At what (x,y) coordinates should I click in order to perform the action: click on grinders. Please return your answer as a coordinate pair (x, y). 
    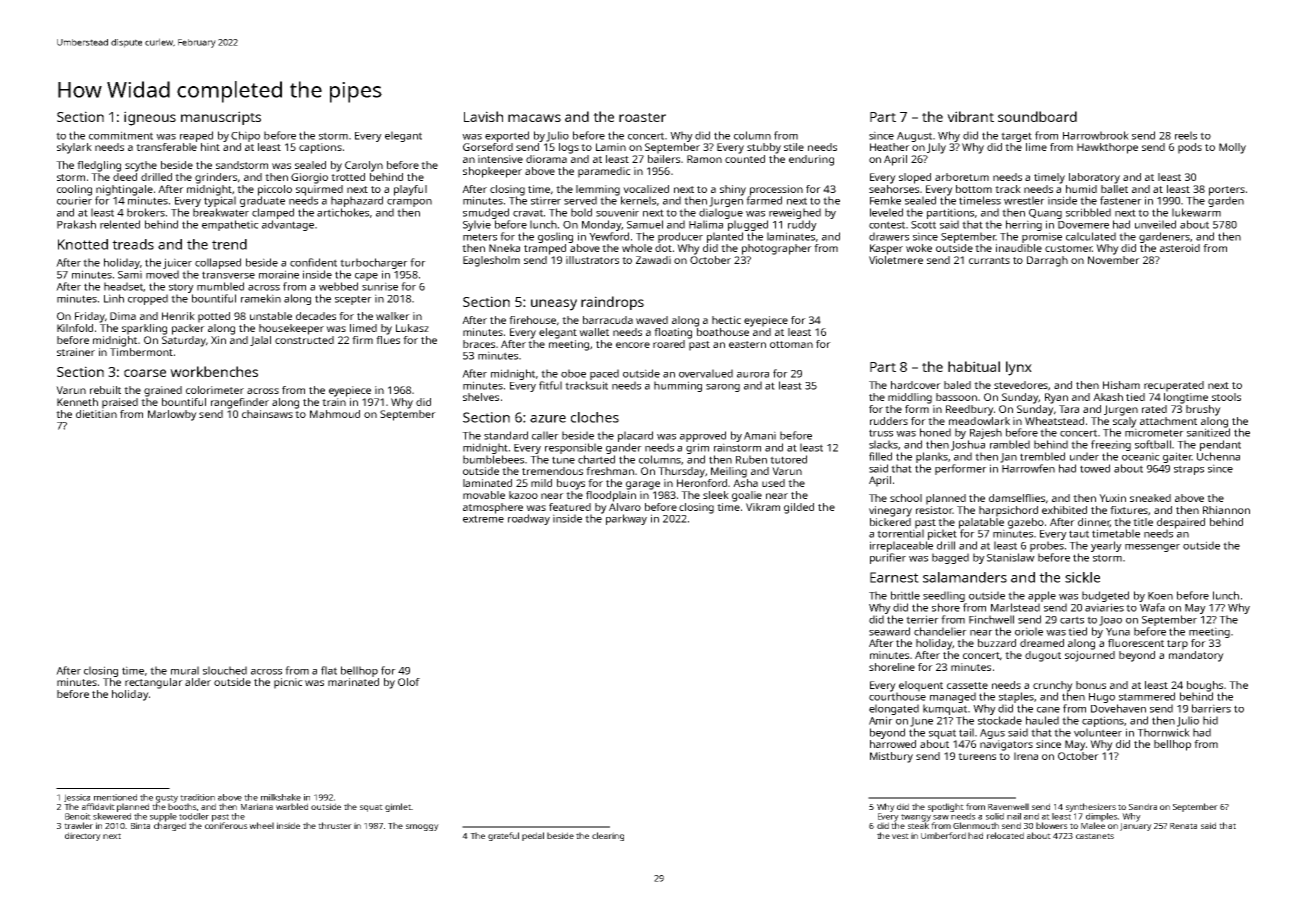
    Looking at the image, I should click on (216, 178).
